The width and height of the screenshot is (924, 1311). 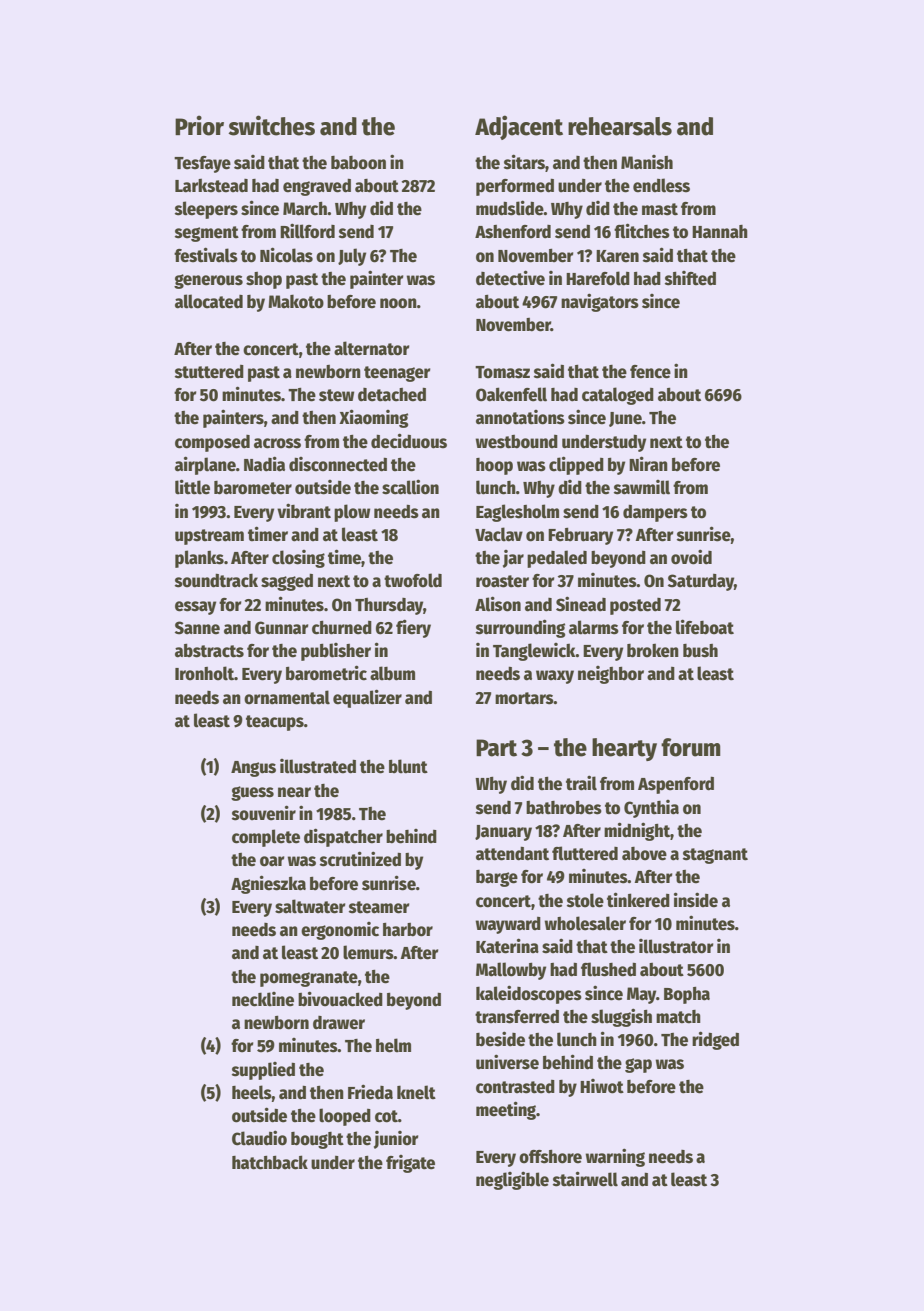 I want to click on switches, so click(x=271, y=125).
